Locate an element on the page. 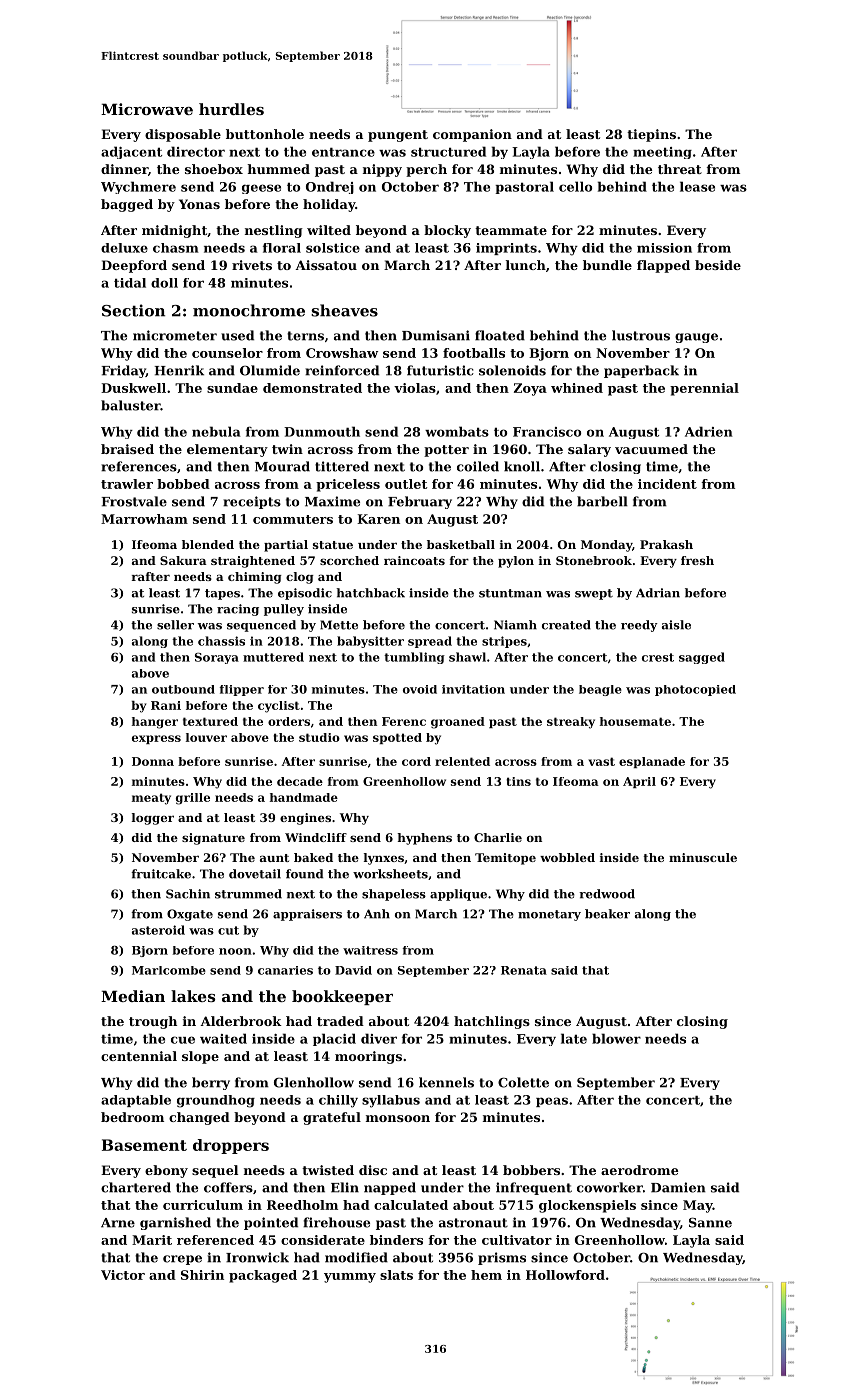 Image resolution: width=849 pixels, height=1400 pixels. meaty is located at coordinates (151, 799).
